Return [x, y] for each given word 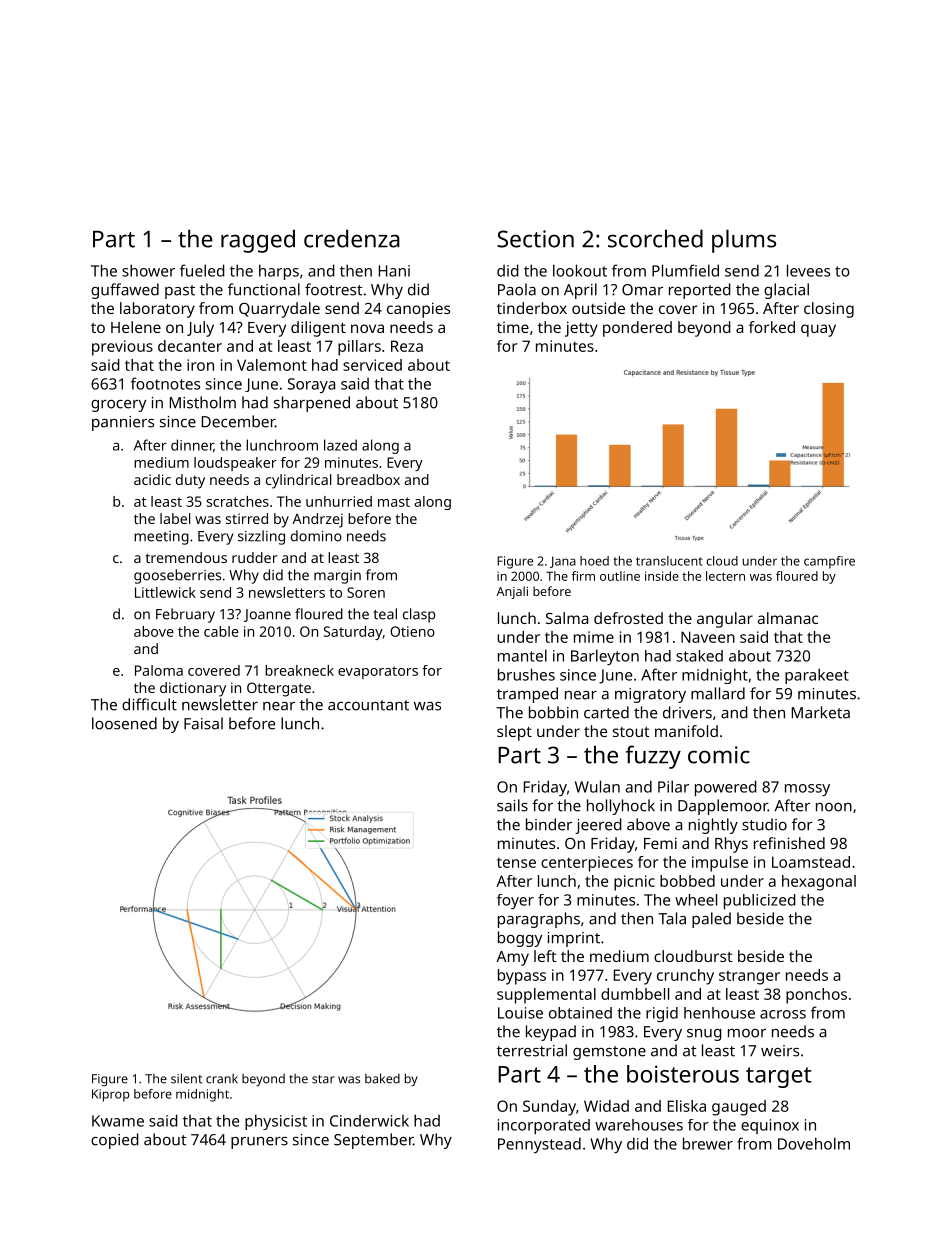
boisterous [683, 1074]
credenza [352, 238]
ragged [258, 241]
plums [744, 241]
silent [186, 1078]
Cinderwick [369, 1121]
